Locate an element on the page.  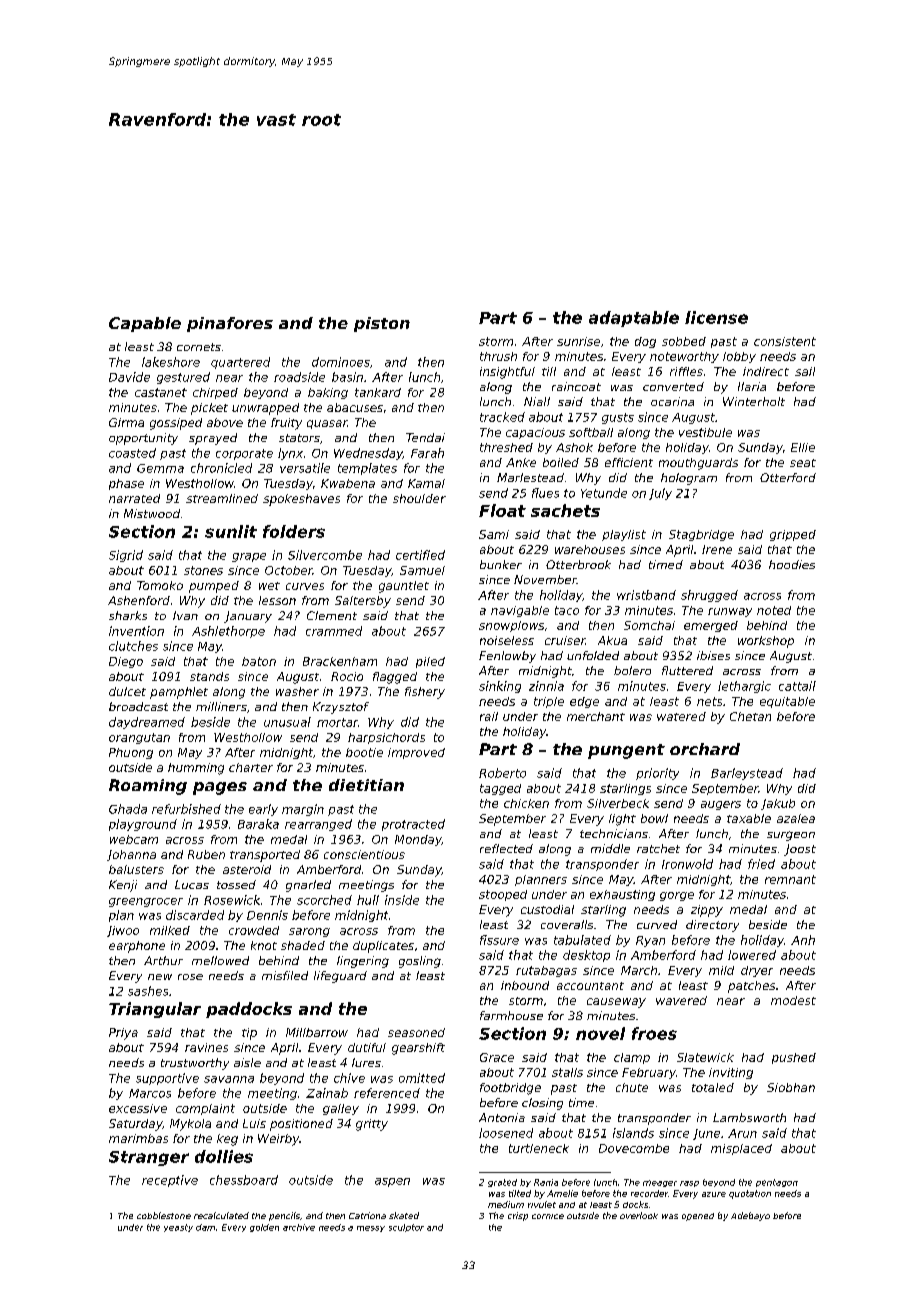
dam is located at coordinates (205, 1227).
